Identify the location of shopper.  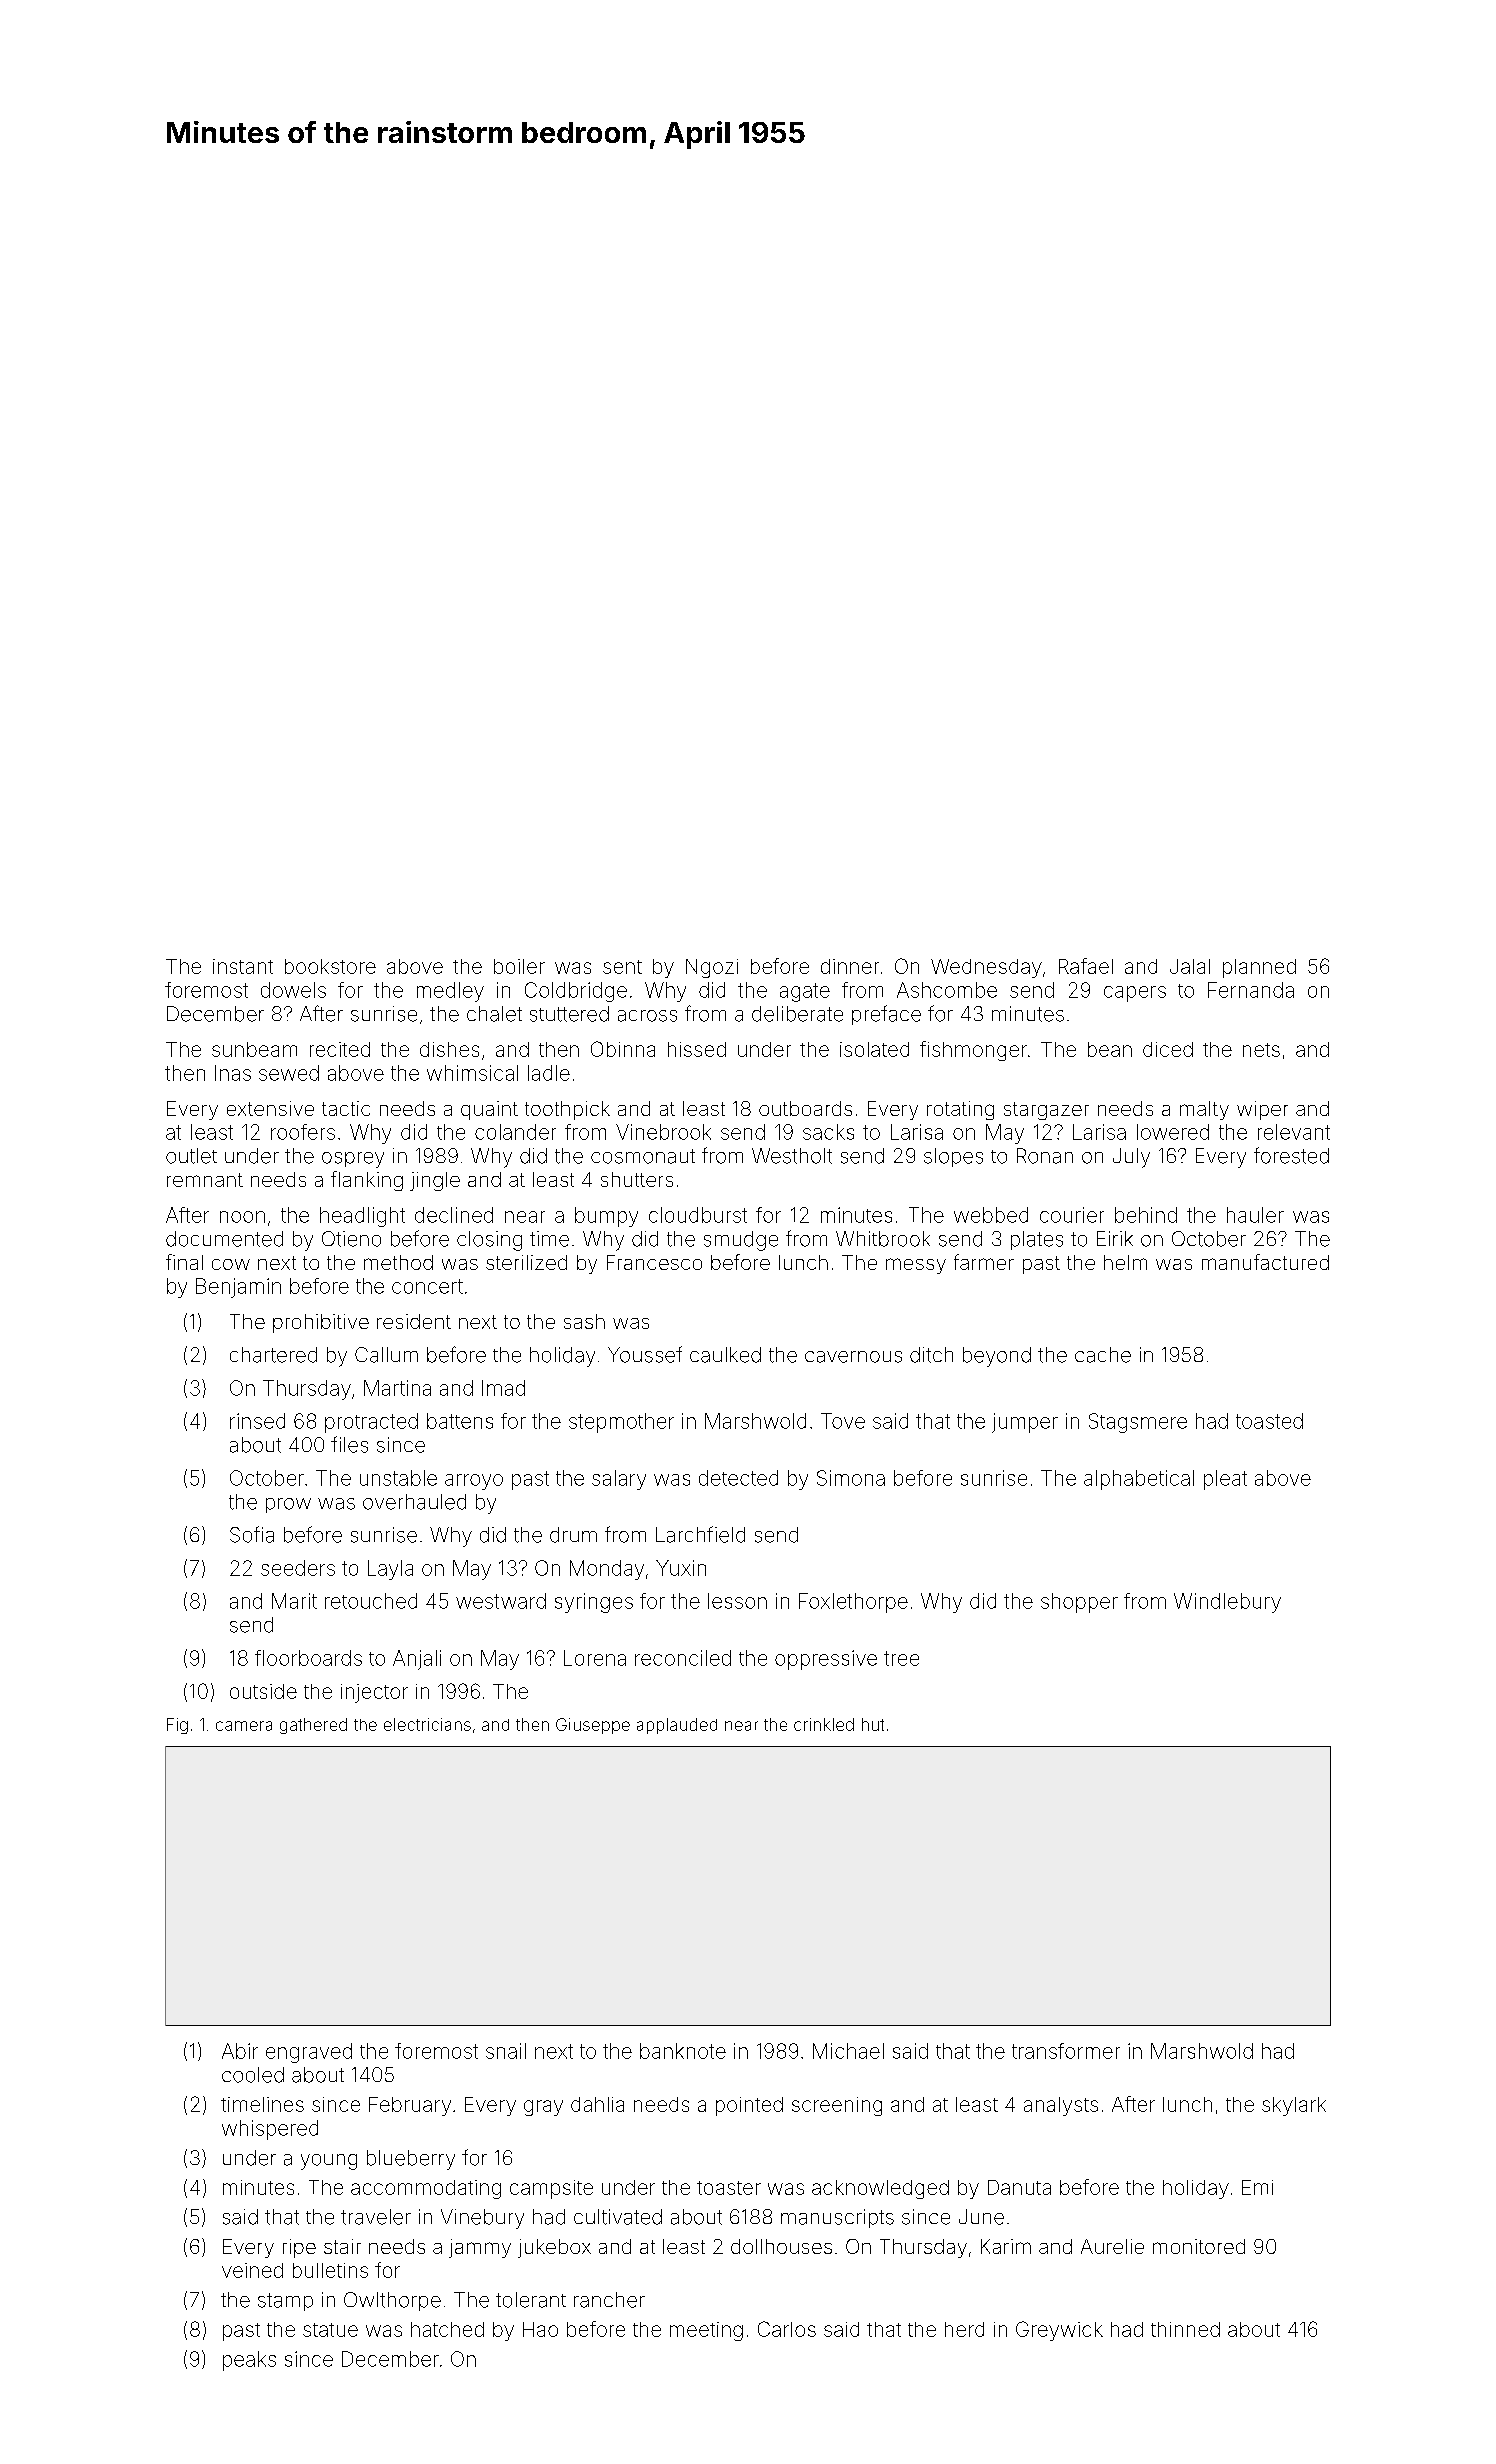
(1079, 1603).
